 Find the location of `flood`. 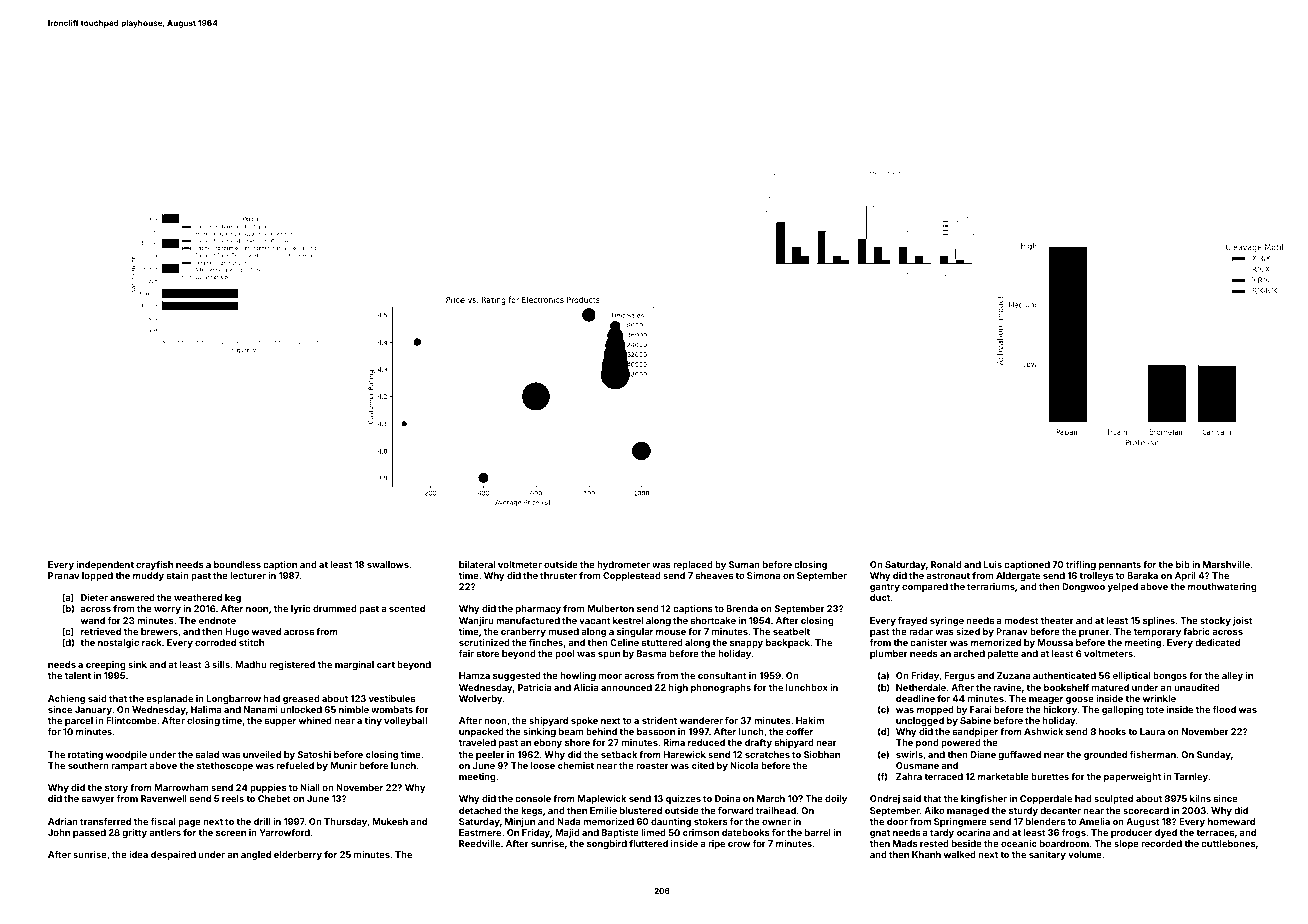

flood is located at coordinates (1224, 709).
